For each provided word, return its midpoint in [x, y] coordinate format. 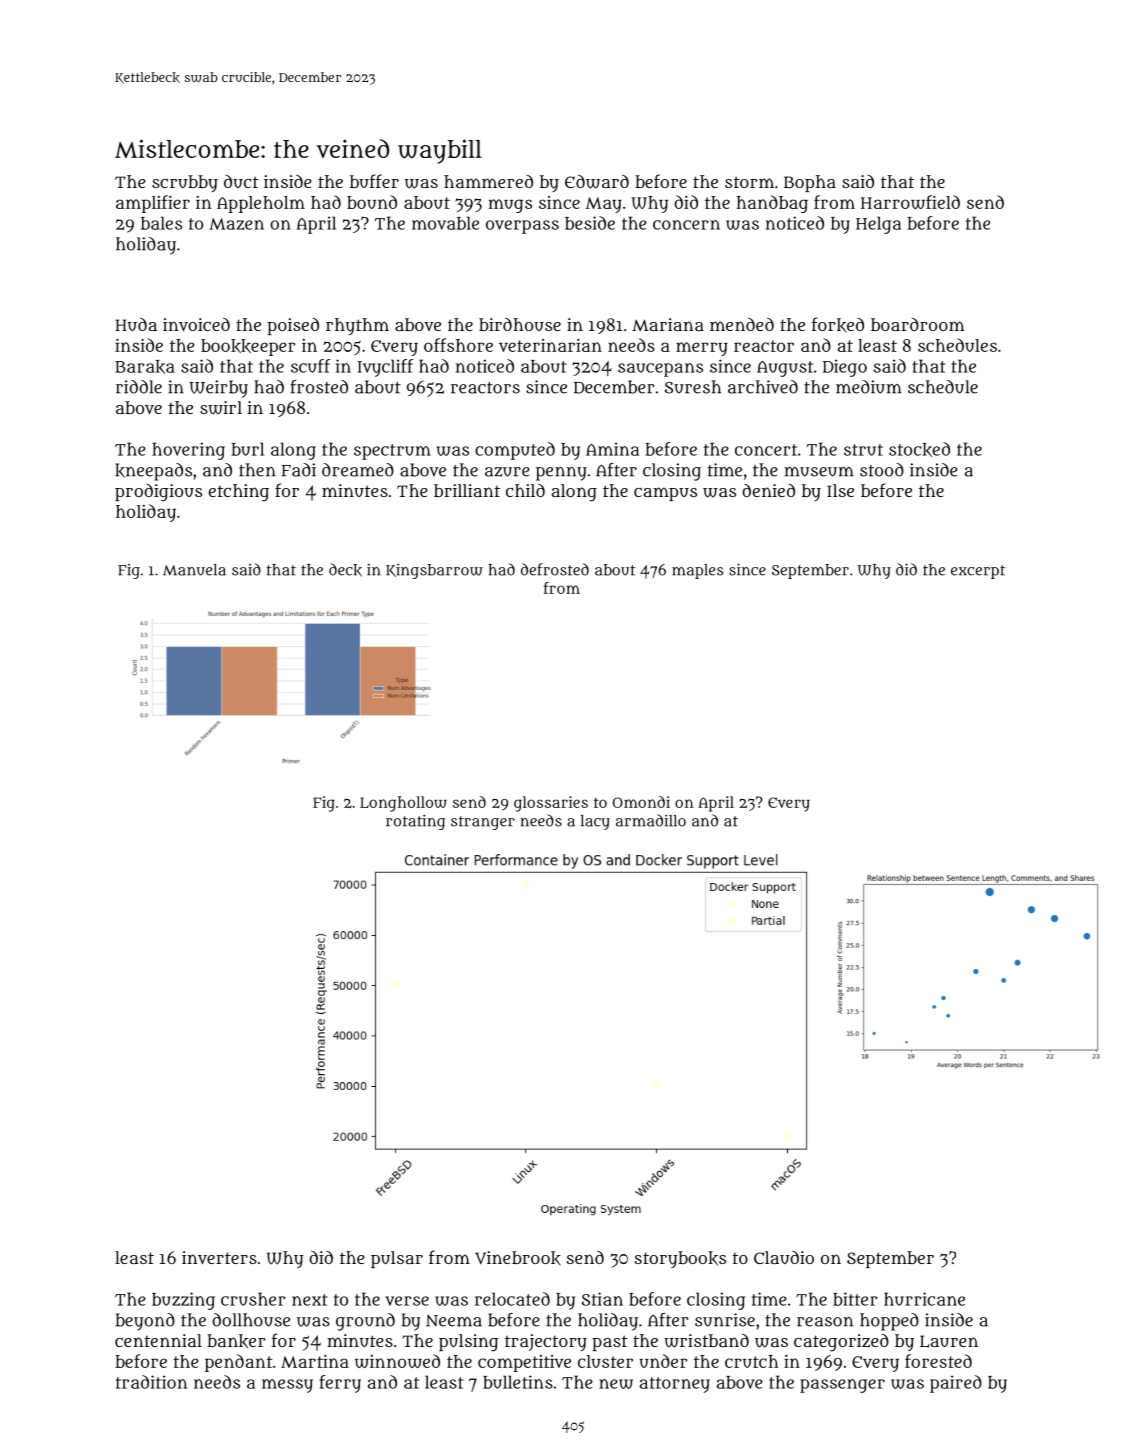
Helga [878, 225]
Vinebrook [518, 1258]
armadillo [651, 820]
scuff [311, 366]
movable [445, 223]
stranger [483, 823]
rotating [415, 822]
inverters [219, 1257]
